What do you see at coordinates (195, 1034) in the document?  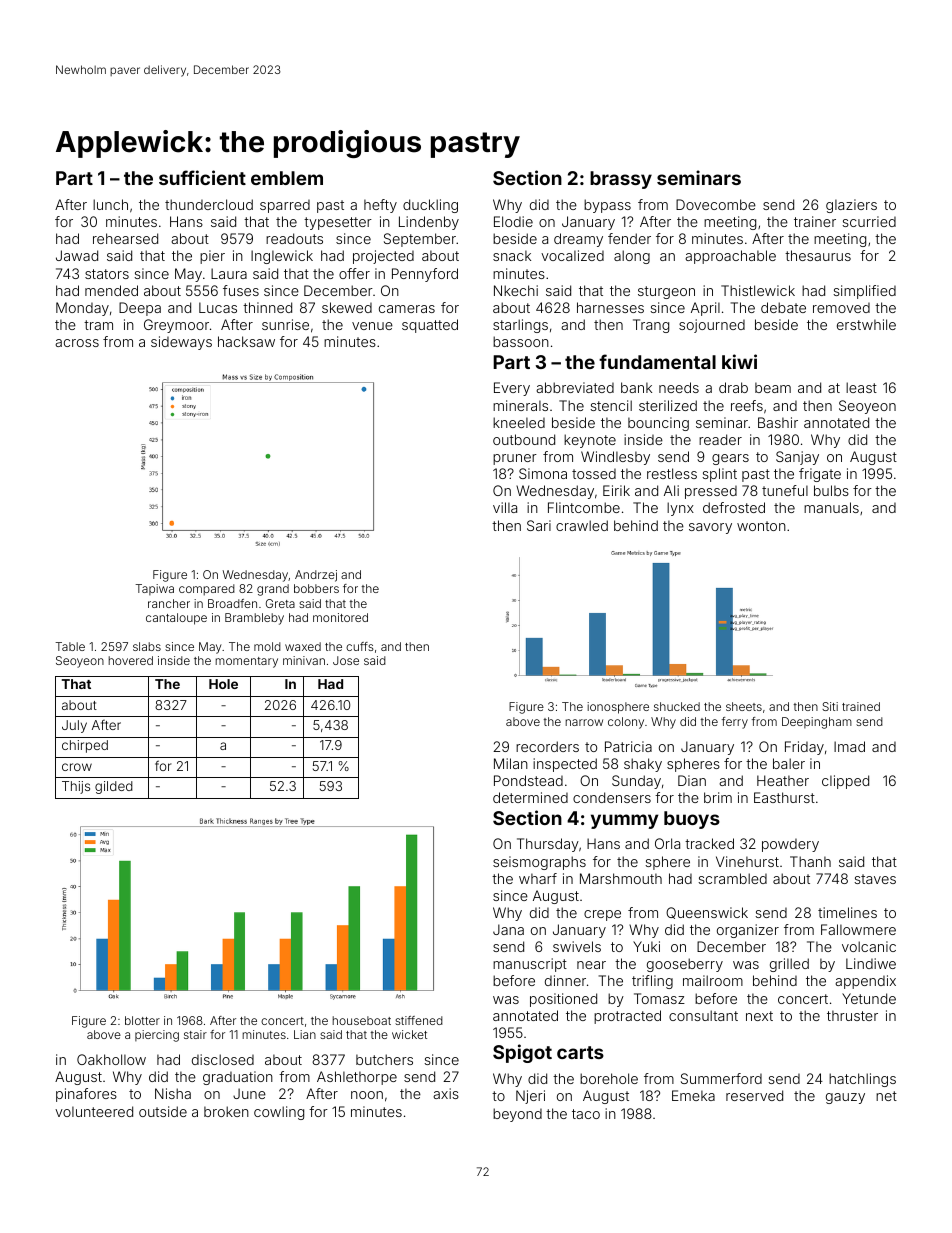 I see `stair` at bounding box center [195, 1034].
